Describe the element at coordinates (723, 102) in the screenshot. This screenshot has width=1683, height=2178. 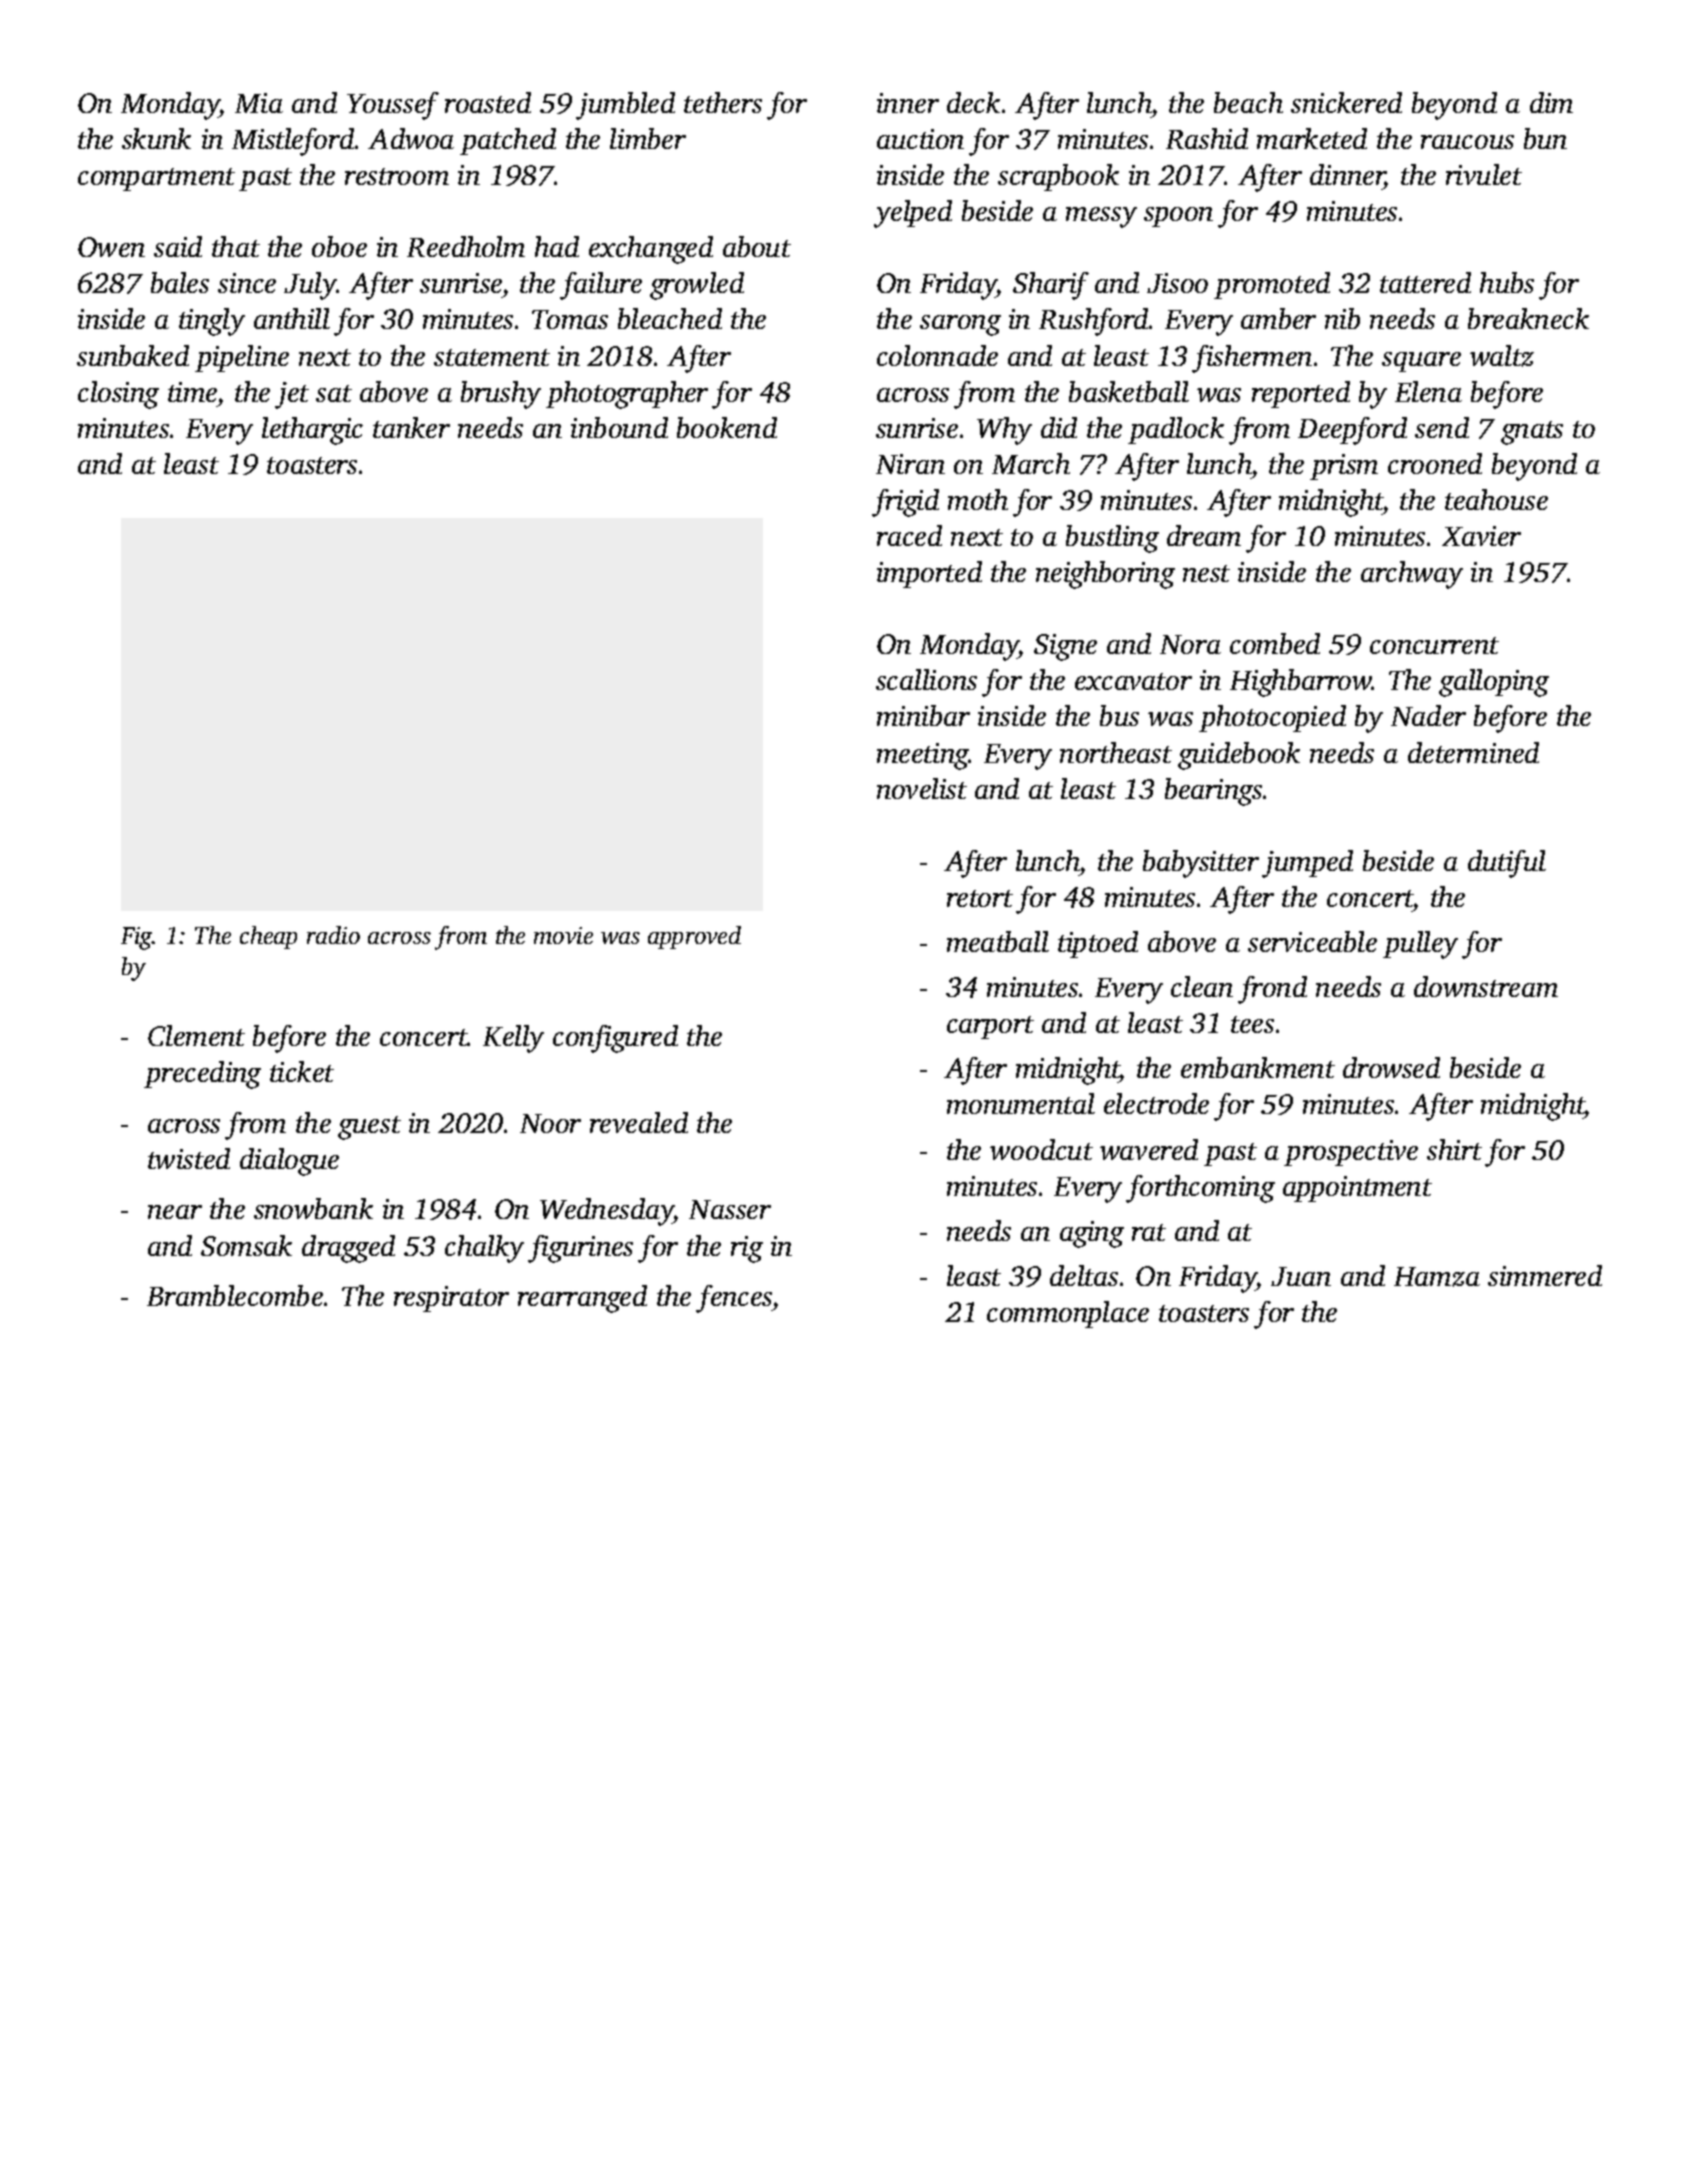
I see `tethers` at that location.
